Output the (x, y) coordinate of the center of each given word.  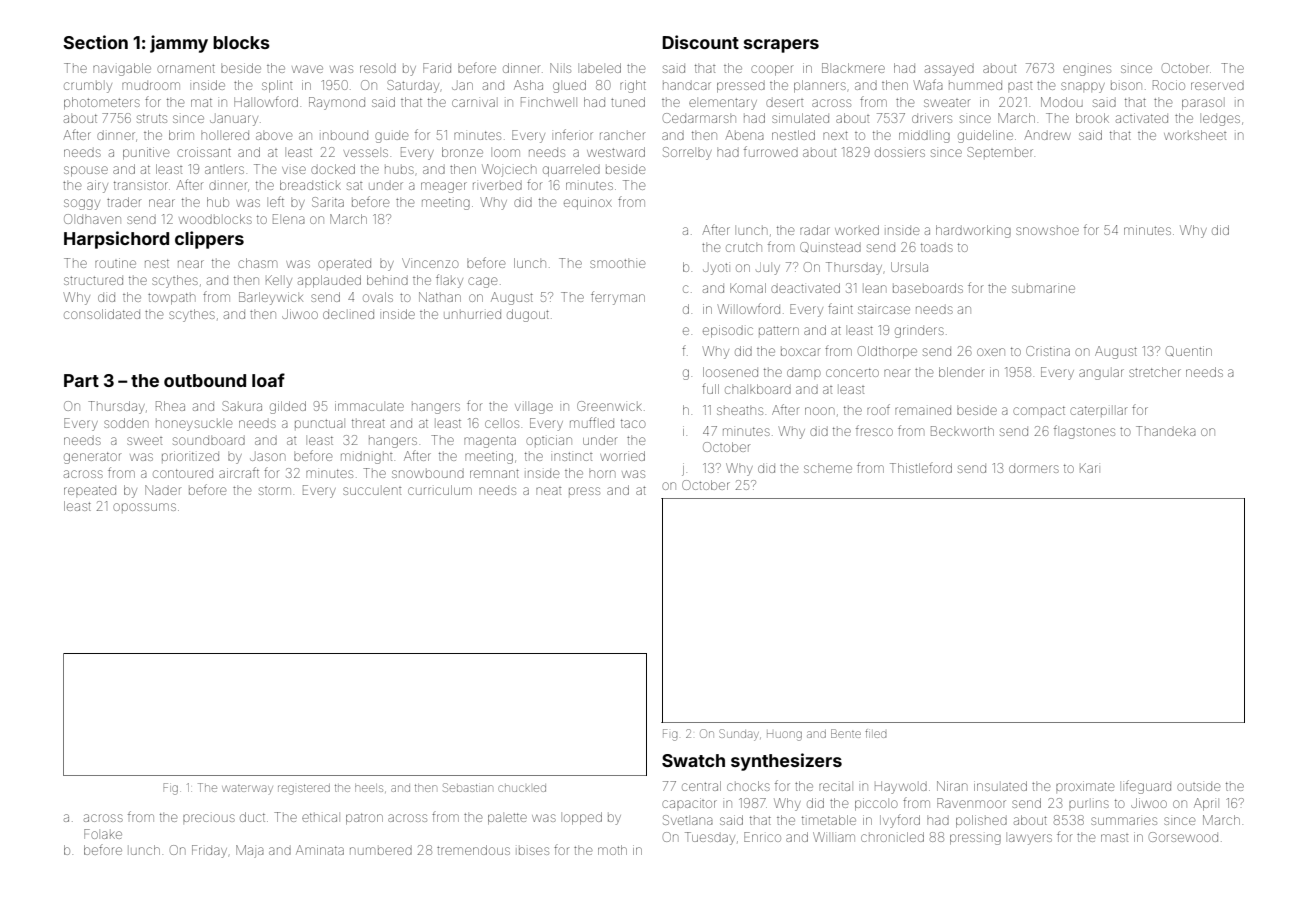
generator (92, 458)
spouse (86, 171)
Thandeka (1166, 431)
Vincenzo (430, 263)
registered (304, 789)
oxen (991, 352)
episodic (728, 331)
